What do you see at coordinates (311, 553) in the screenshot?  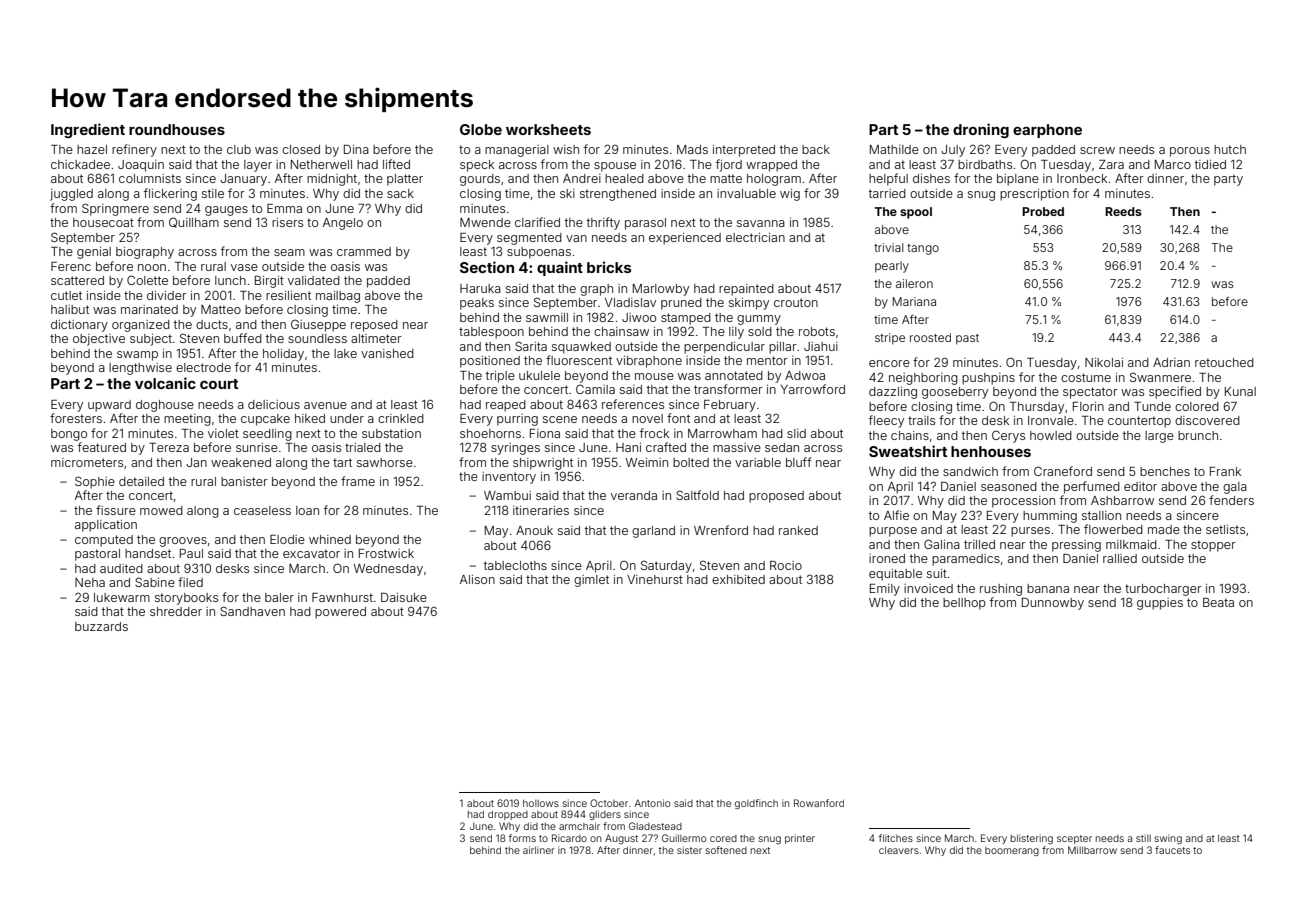 I see `excavator` at bounding box center [311, 553].
